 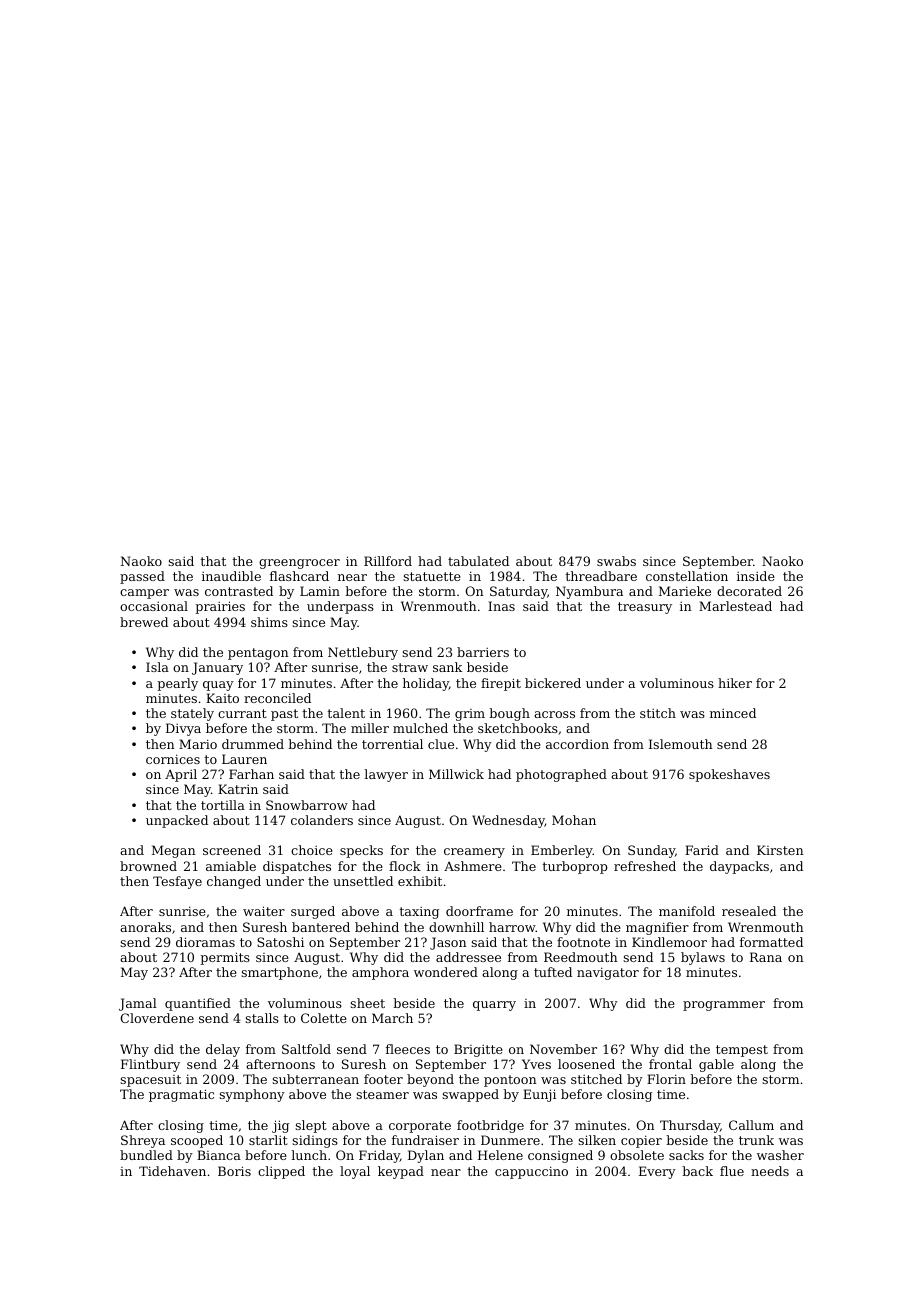 What do you see at coordinates (306, 1049) in the document?
I see `Saltfold` at bounding box center [306, 1049].
